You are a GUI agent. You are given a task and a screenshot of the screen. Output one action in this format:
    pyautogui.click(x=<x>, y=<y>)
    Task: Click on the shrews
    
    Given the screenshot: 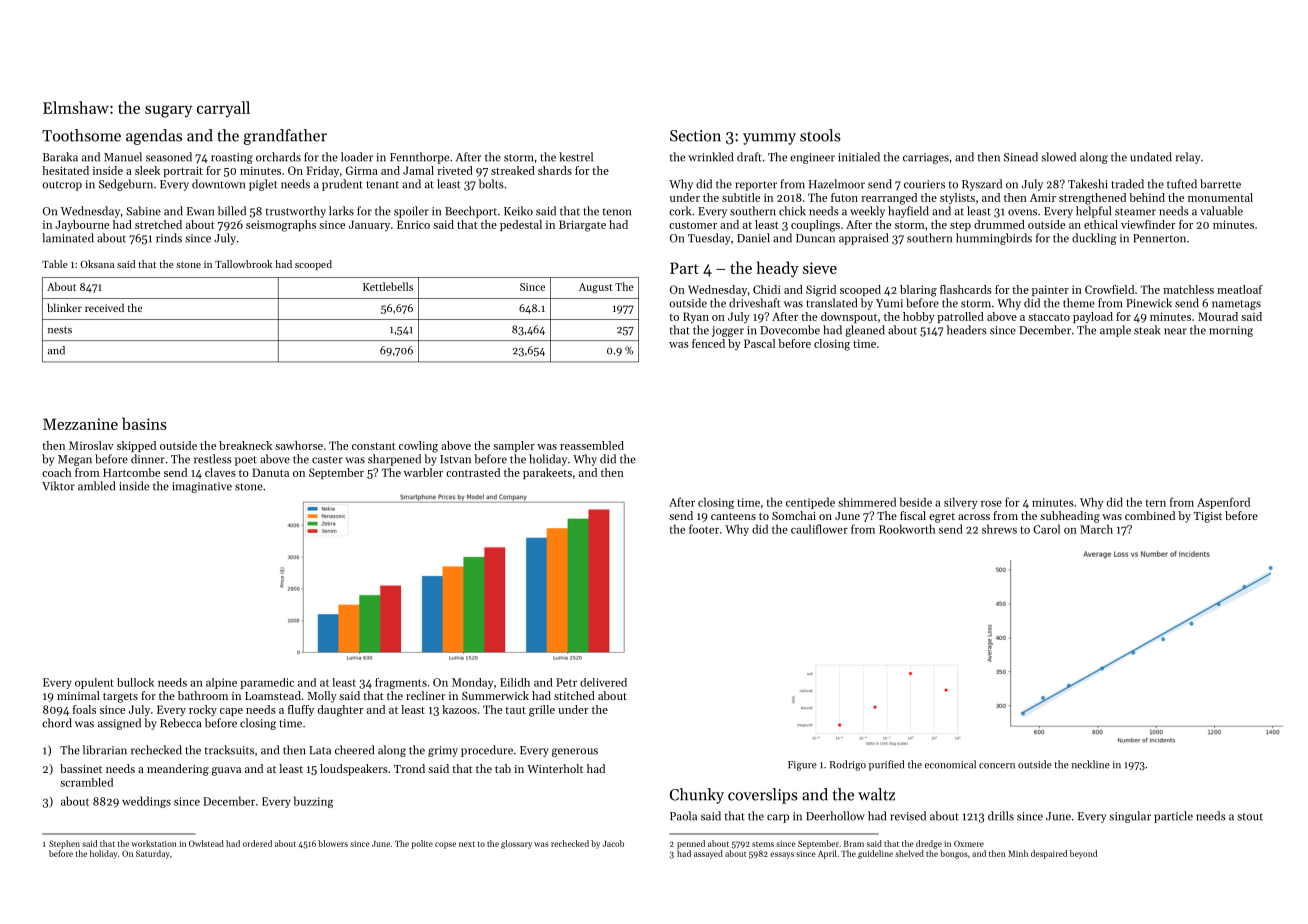 What is the action you would take?
    pyautogui.click(x=999, y=529)
